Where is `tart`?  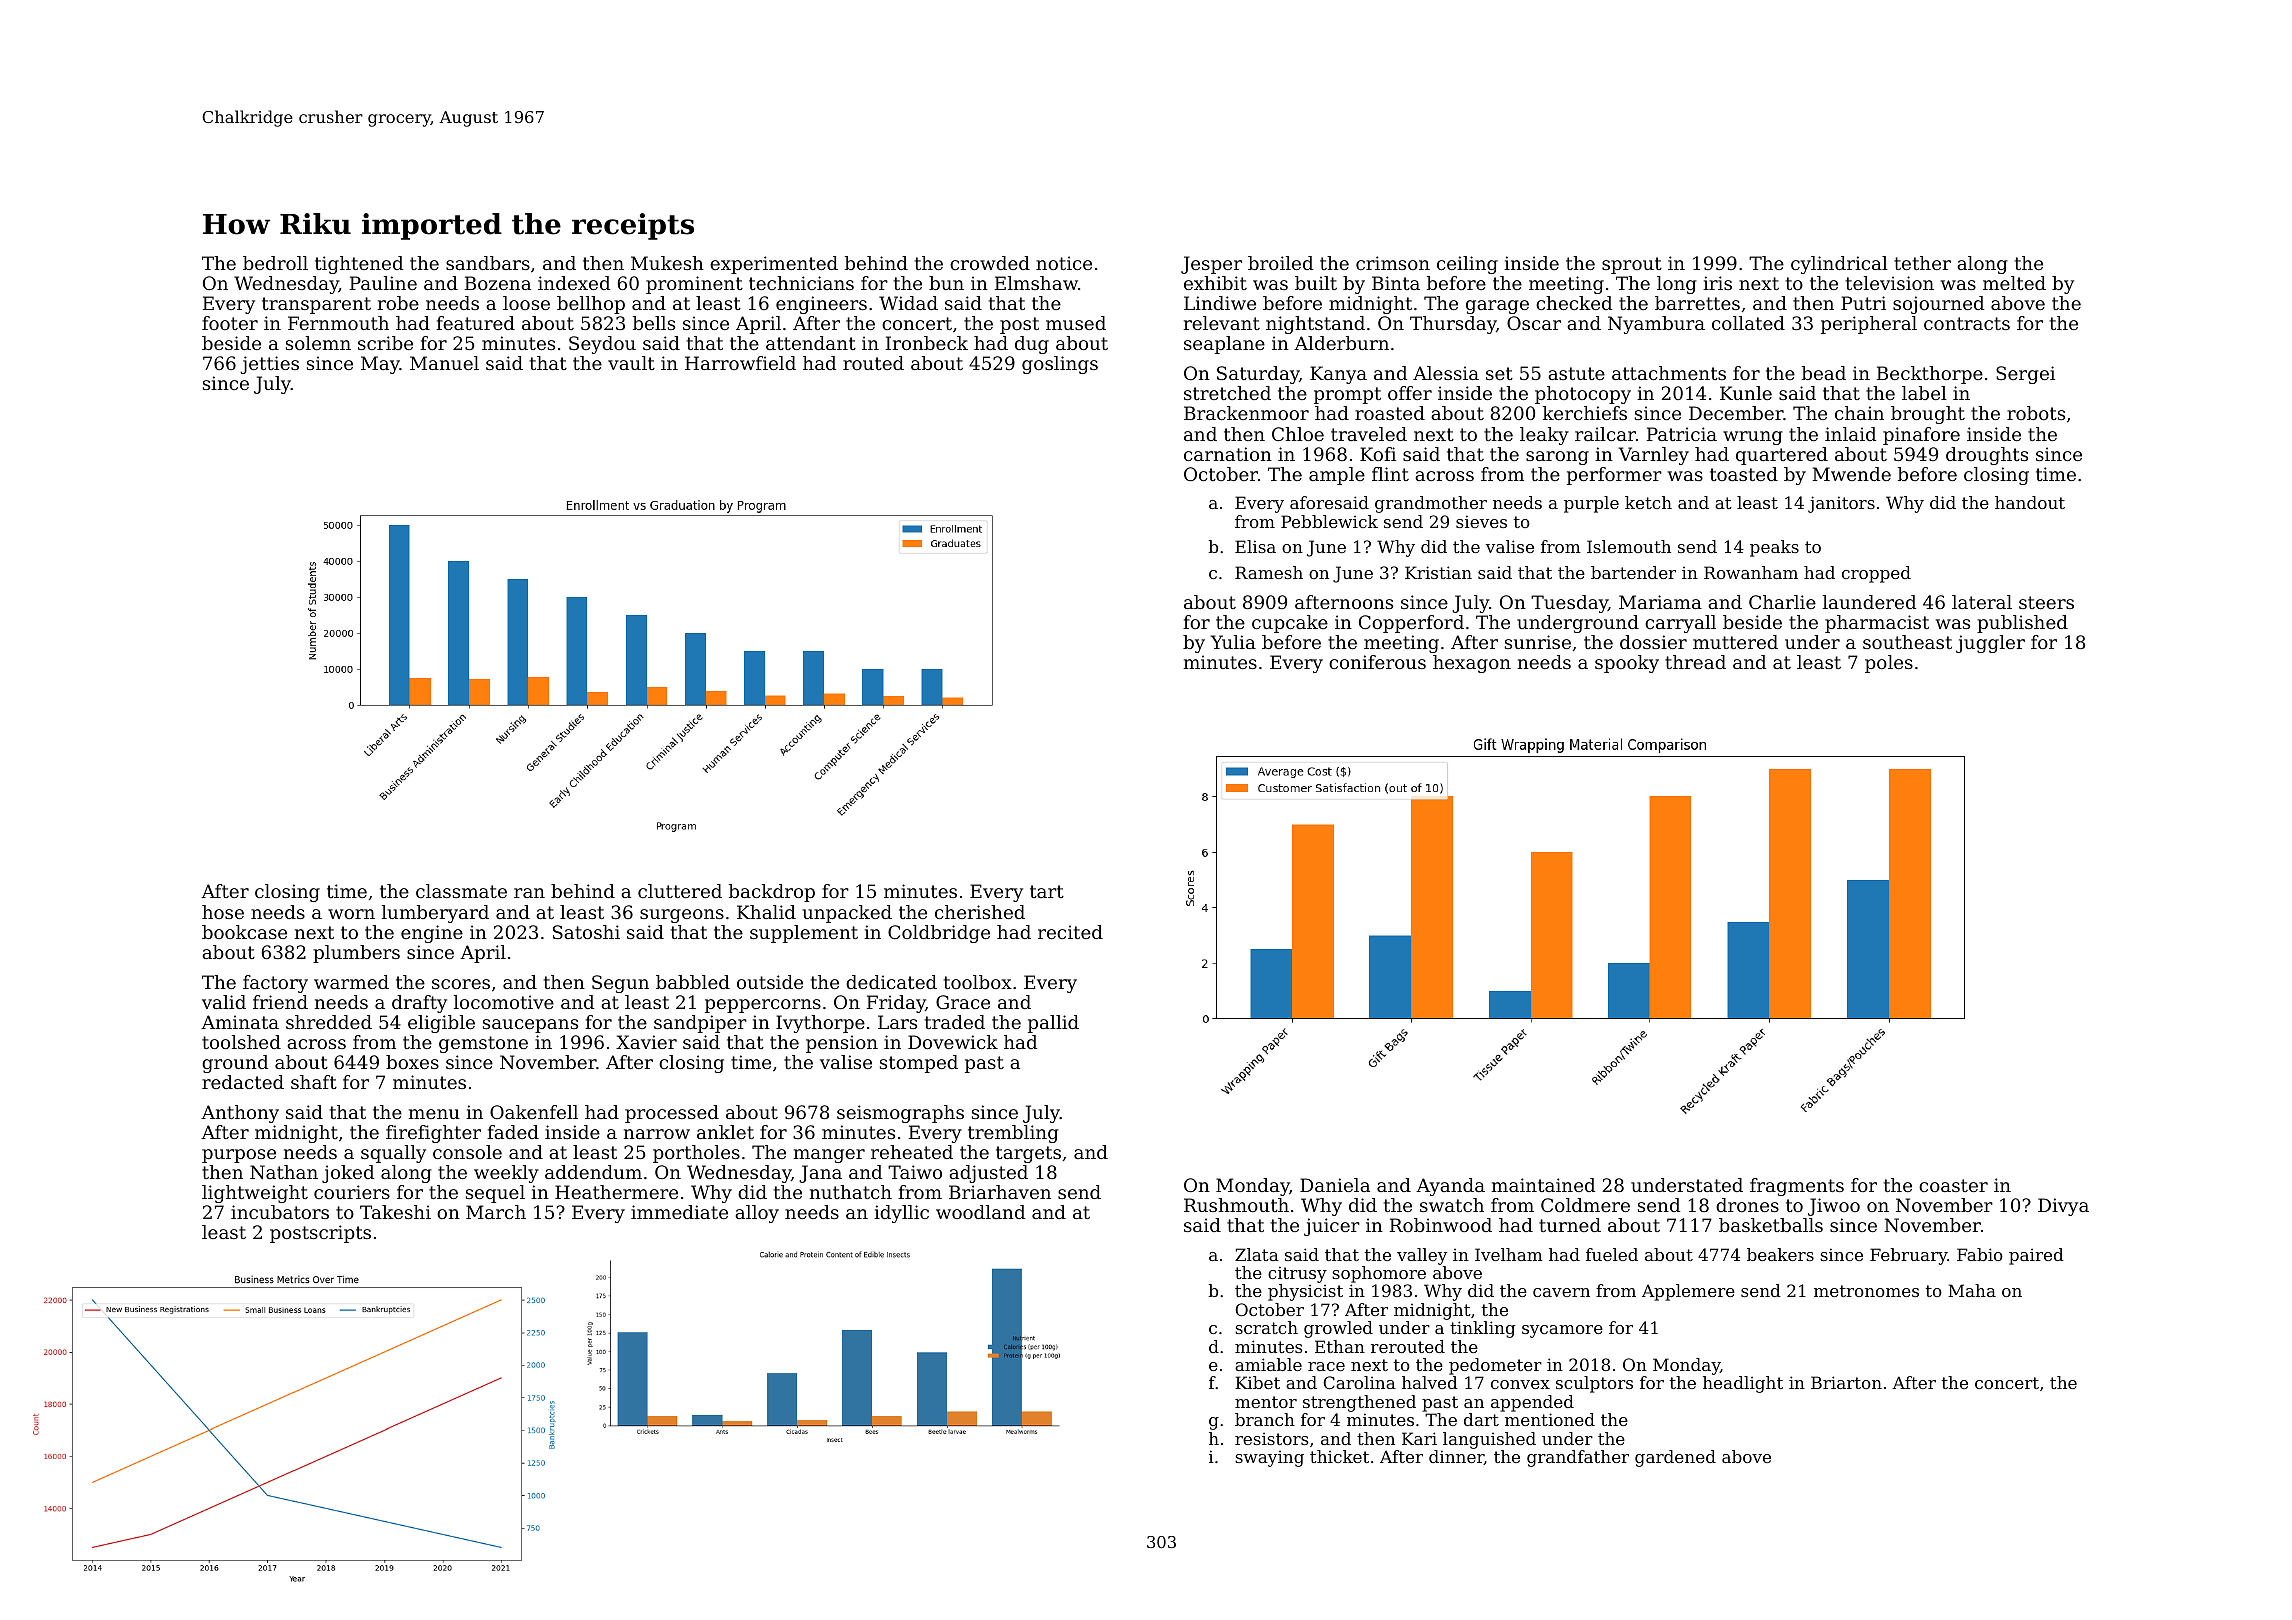 tart is located at coordinates (1047, 891).
